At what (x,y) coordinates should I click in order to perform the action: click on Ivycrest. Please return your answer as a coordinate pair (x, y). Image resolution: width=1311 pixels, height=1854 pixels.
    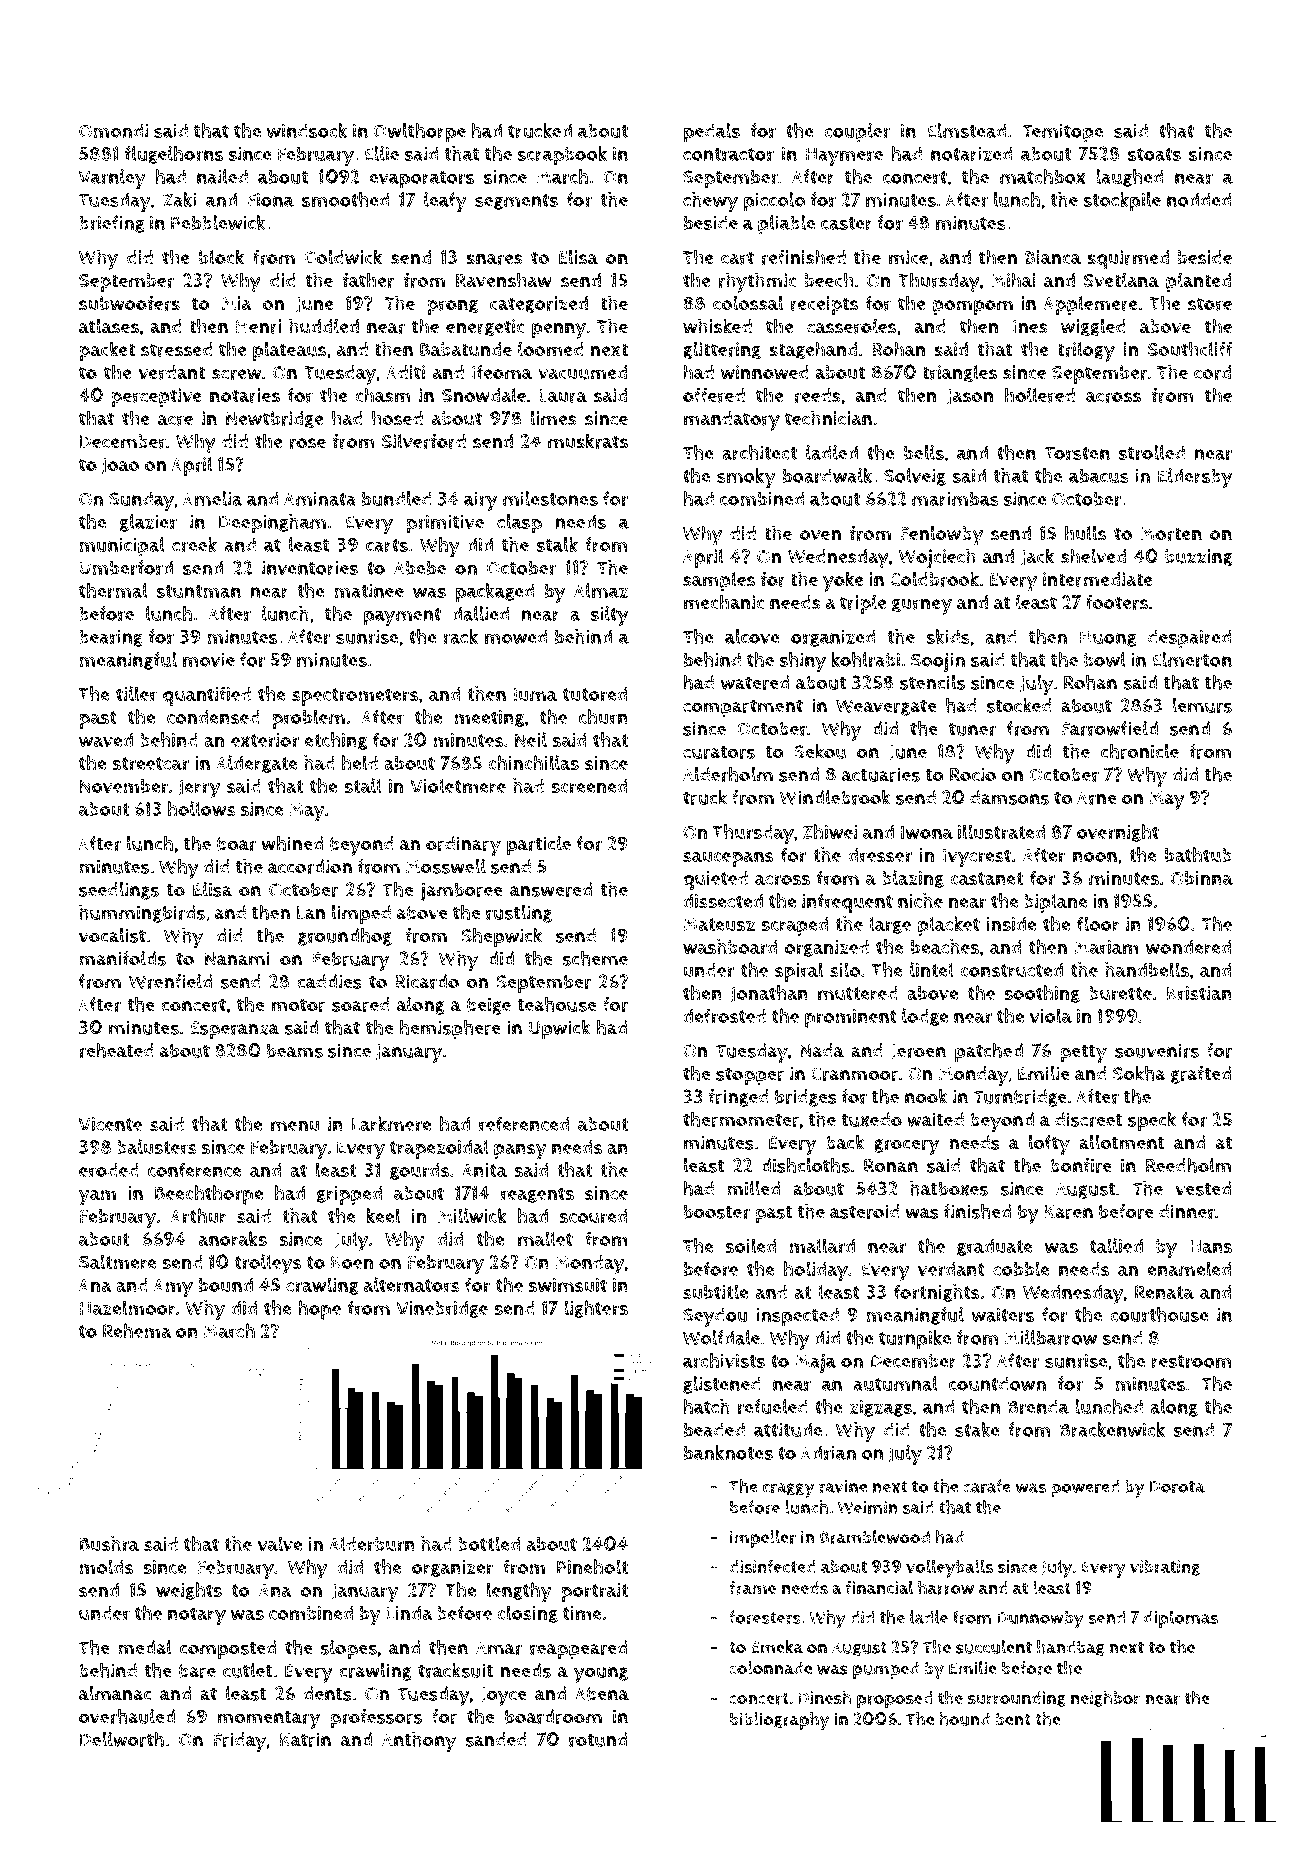
    Looking at the image, I should click on (977, 858).
